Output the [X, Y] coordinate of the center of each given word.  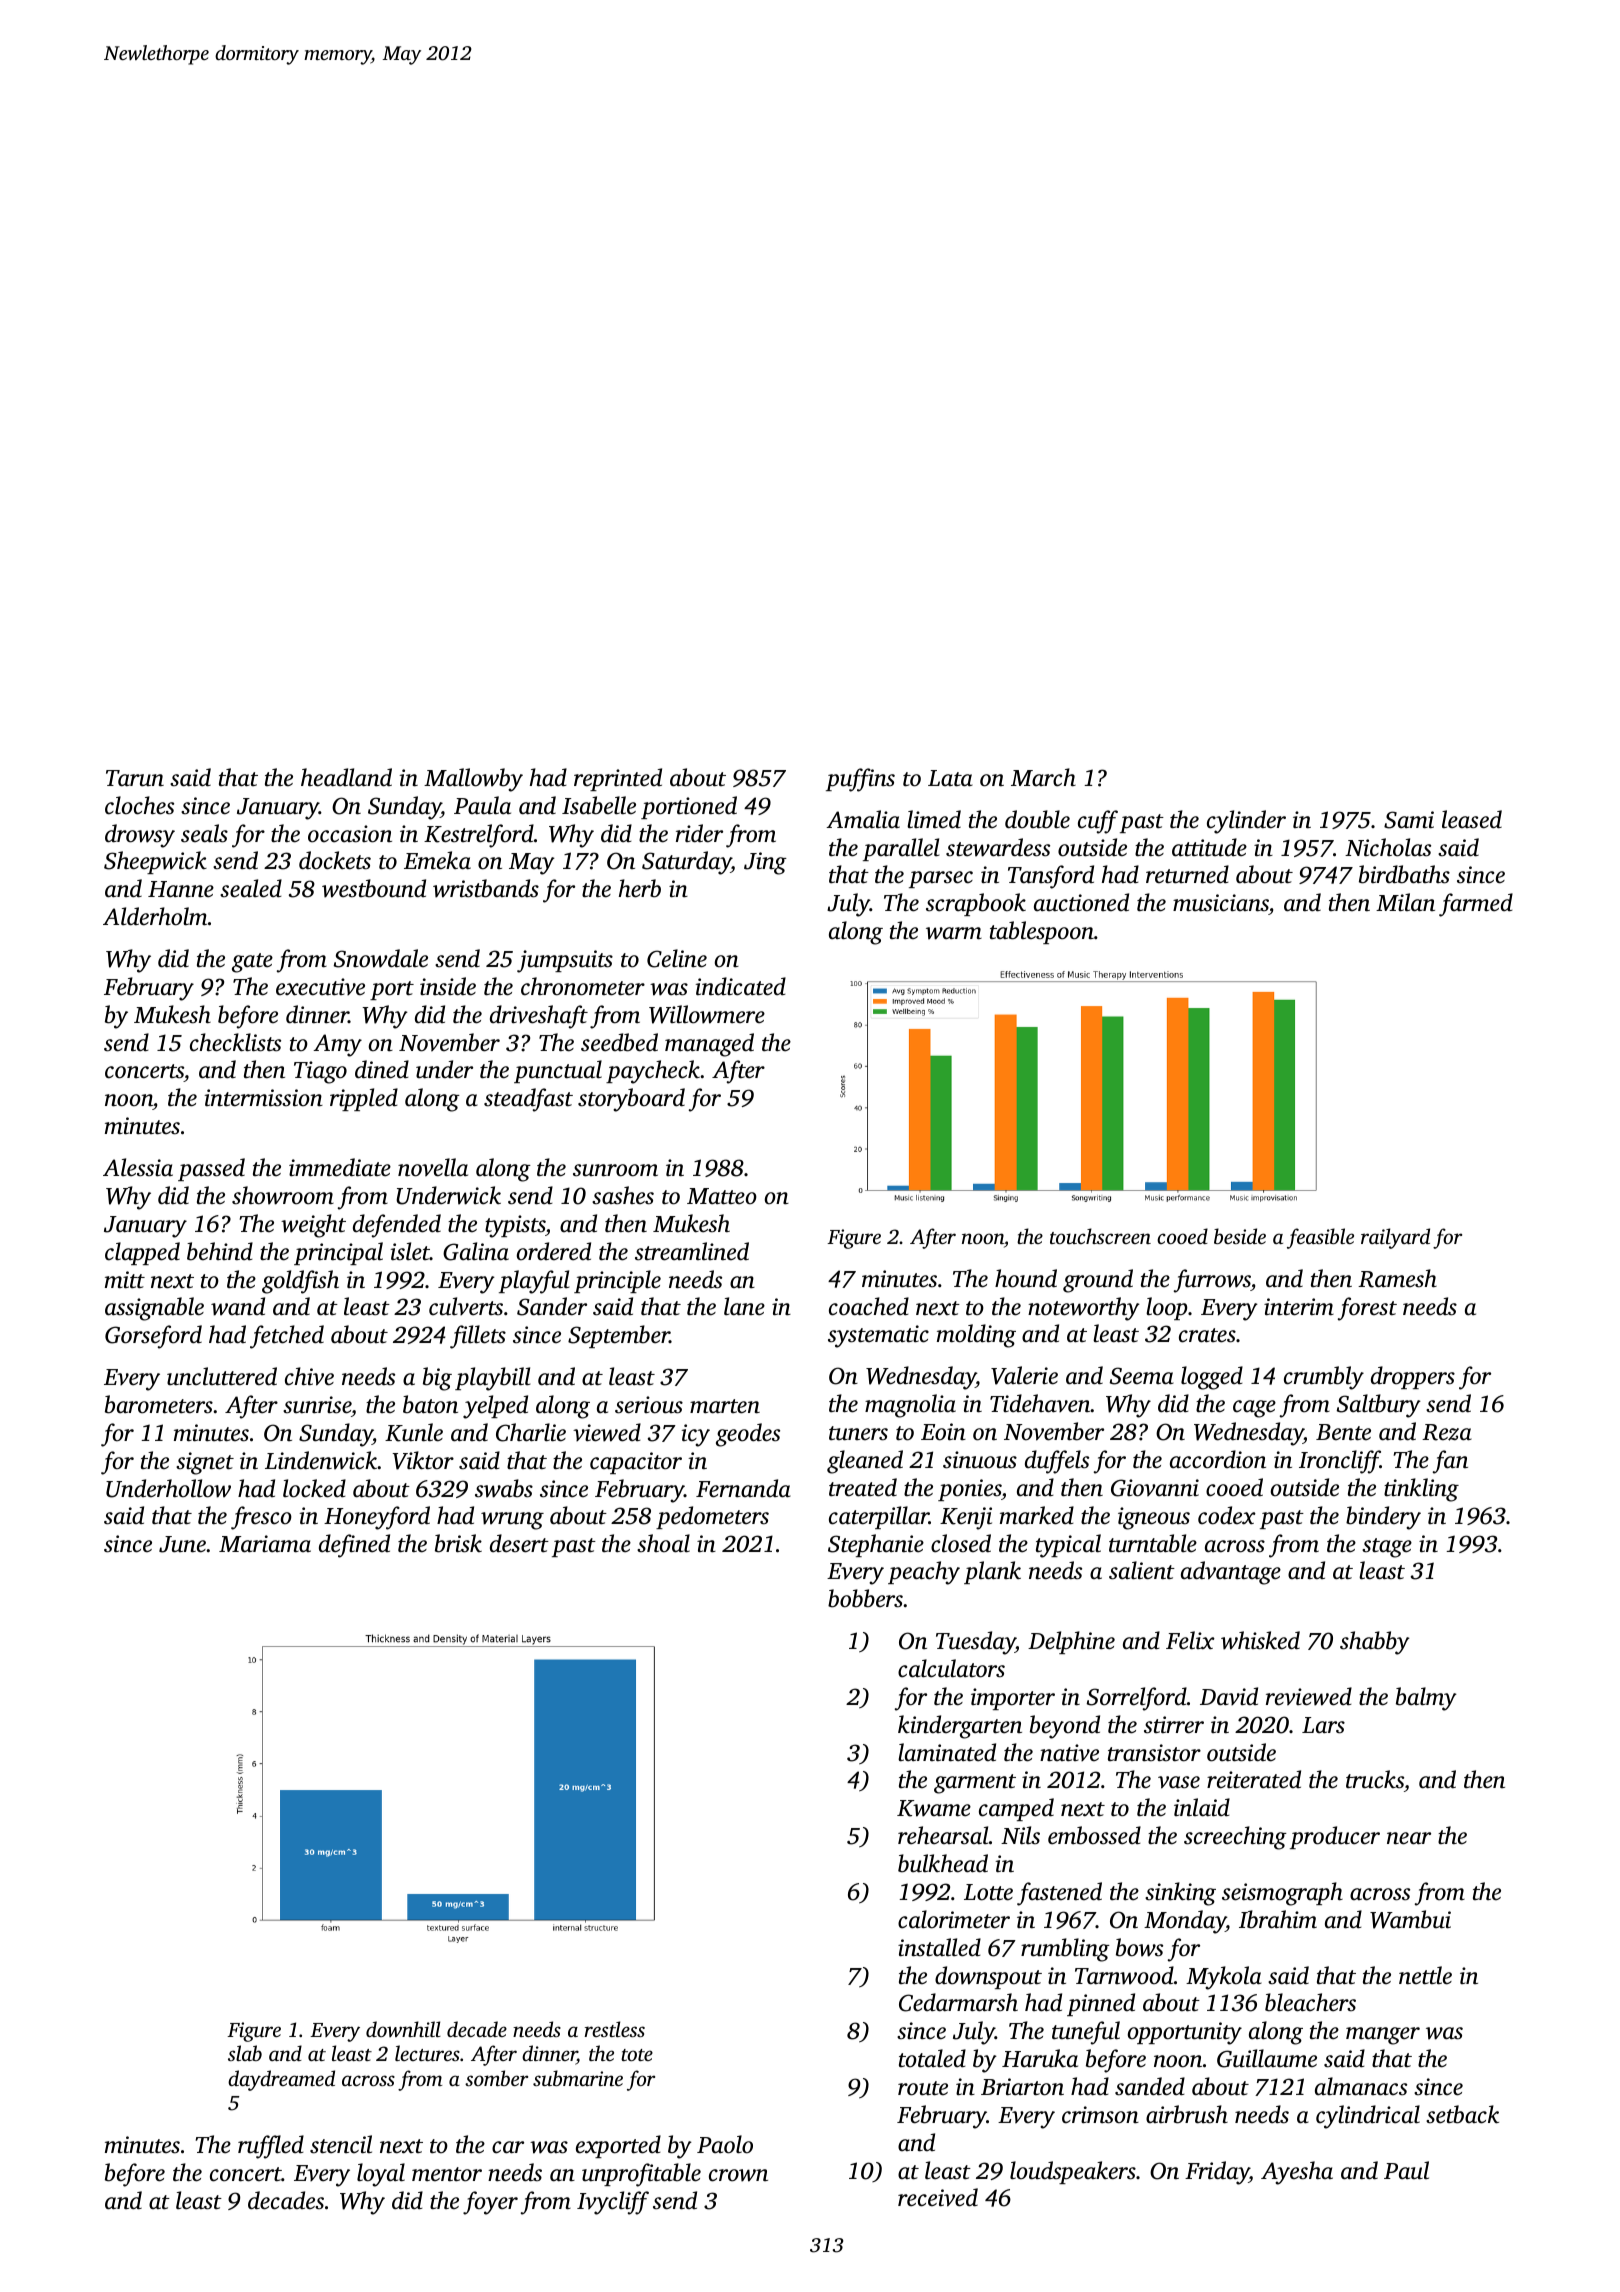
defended [397, 1226]
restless [615, 2029]
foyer [490, 2203]
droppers [1413, 1377]
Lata [950, 778]
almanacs [1361, 2086]
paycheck [653, 1072]
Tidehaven [1040, 1403]
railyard [1395, 1238]
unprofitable [641, 2175]
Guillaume [1267, 2058]
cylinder [1246, 822]
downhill [403, 2029]
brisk [458, 1543]
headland [346, 777]
